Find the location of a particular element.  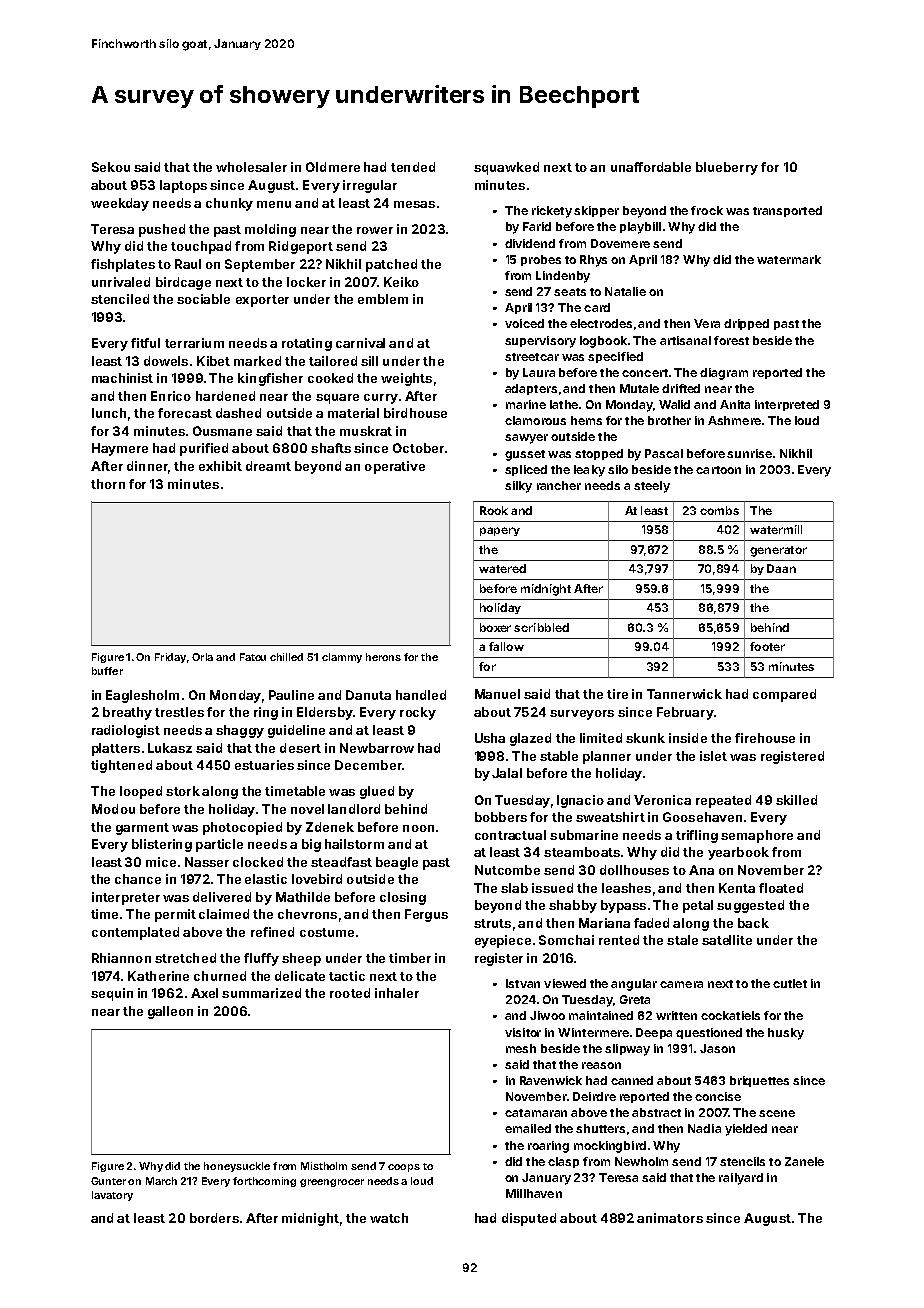

mice is located at coordinates (161, 862).
